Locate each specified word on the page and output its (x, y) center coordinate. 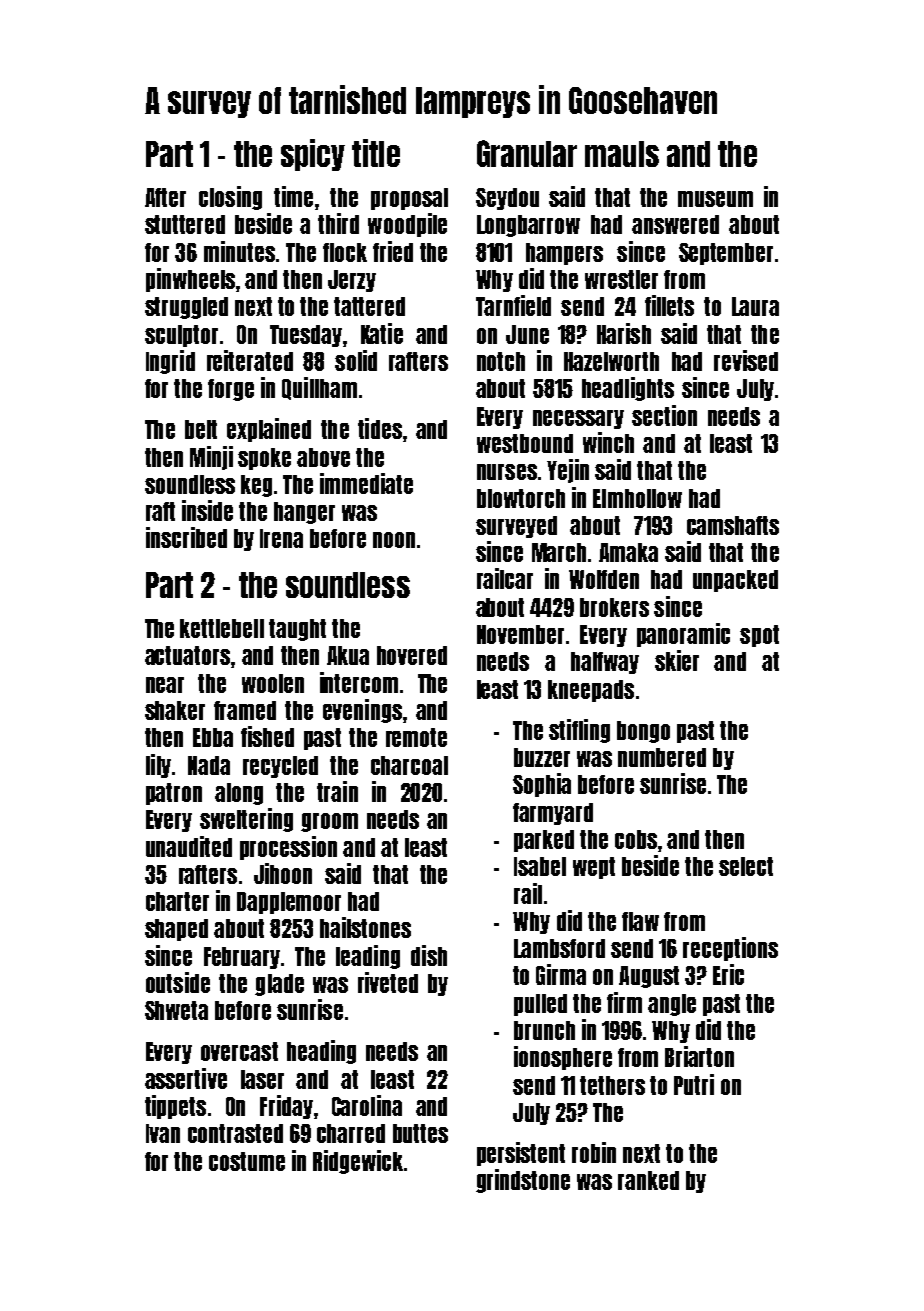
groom (329, 822)
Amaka (628, 552)
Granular (527, 153)
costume (247, 1161)
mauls (622, 154)
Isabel (540, 866)
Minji (211, 458)
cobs (636, 839)
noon (394, 540)
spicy (313, 155)
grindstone (523, 1181)
